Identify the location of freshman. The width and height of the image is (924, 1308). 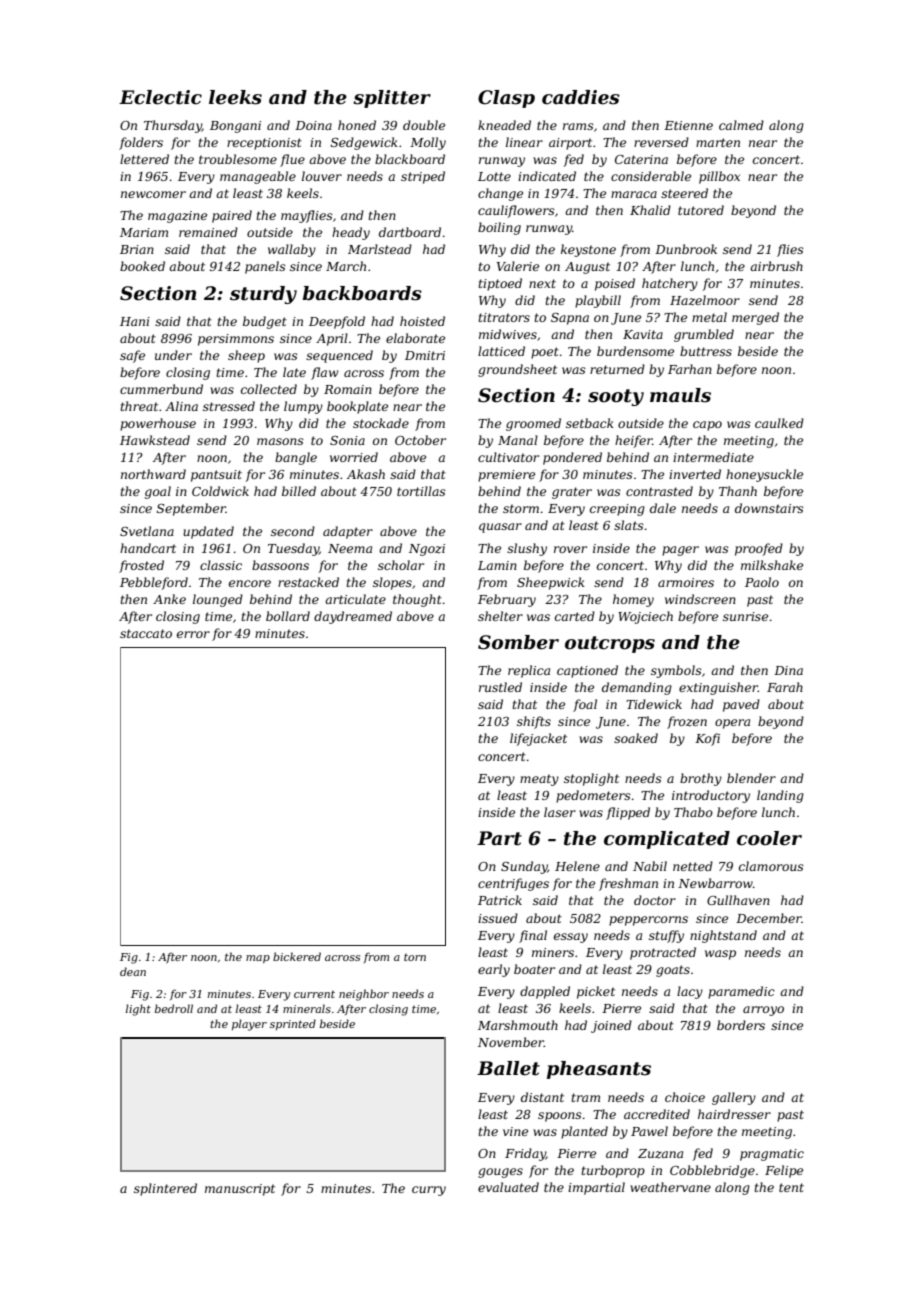
(628, 884).
